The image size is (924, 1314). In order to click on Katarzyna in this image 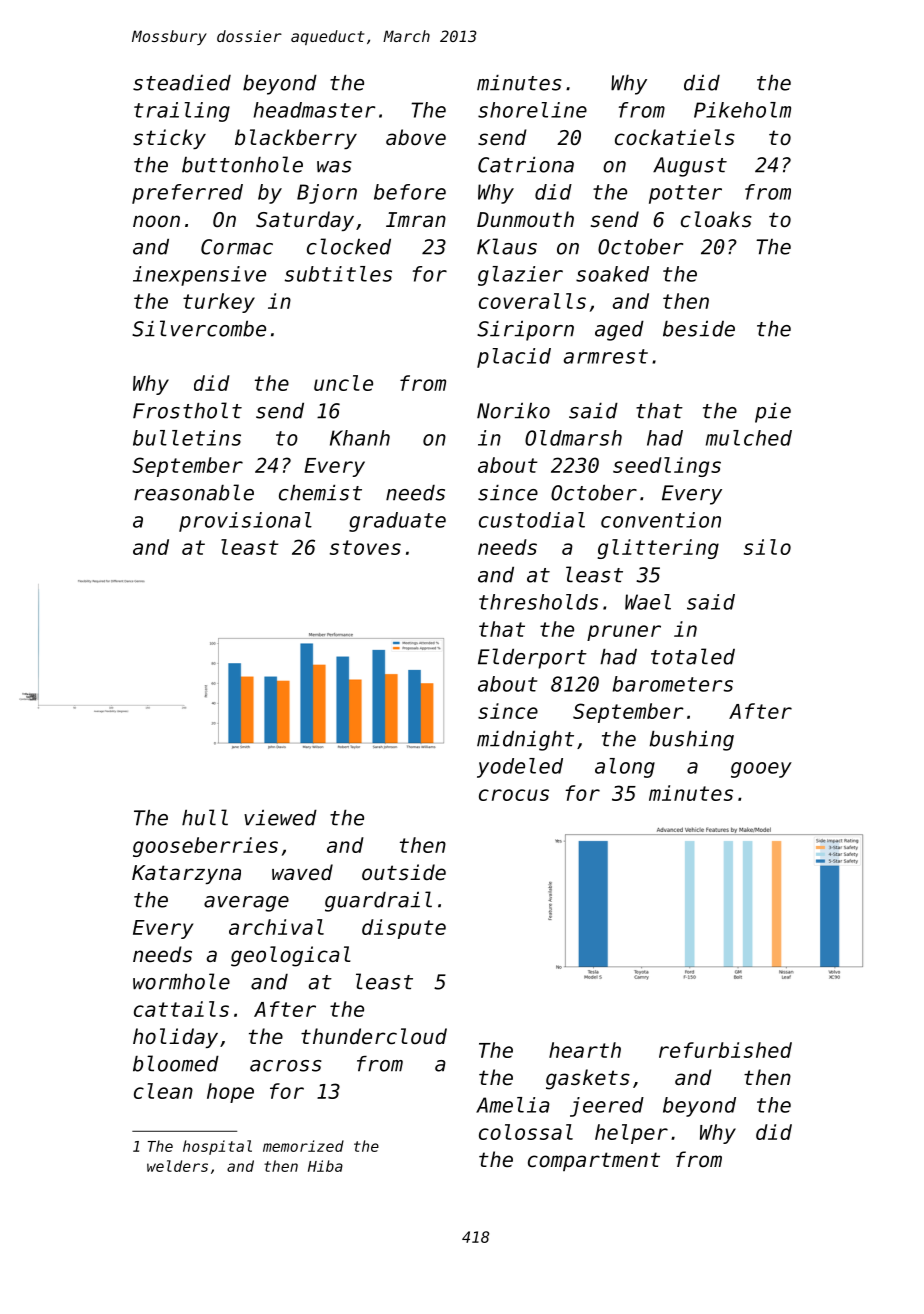, I will do `click(186, 874)`.
